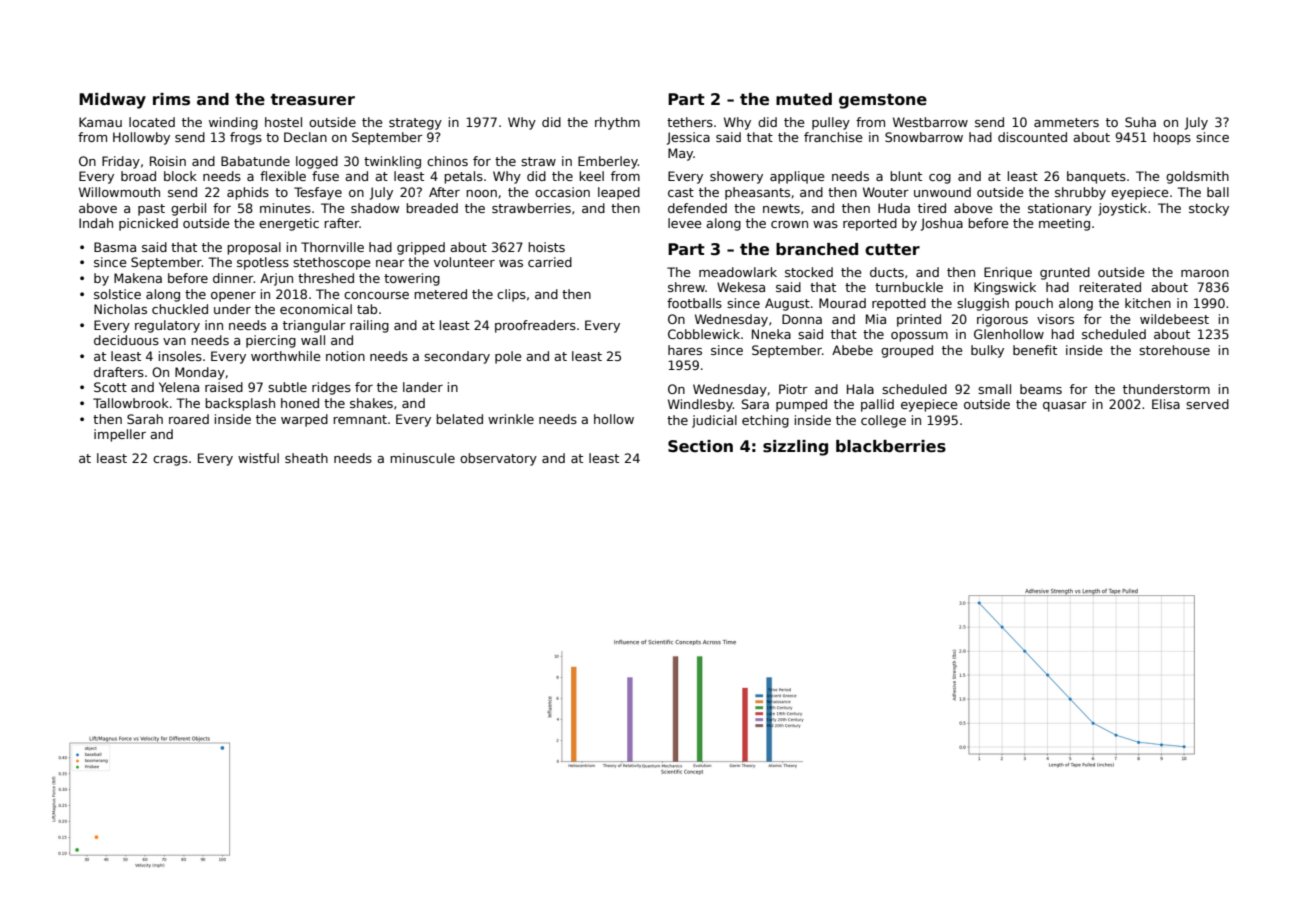 Image resolution: width=1308 pixels, height=924 pixels. I want to click on discounted, so click(1032, 137).
